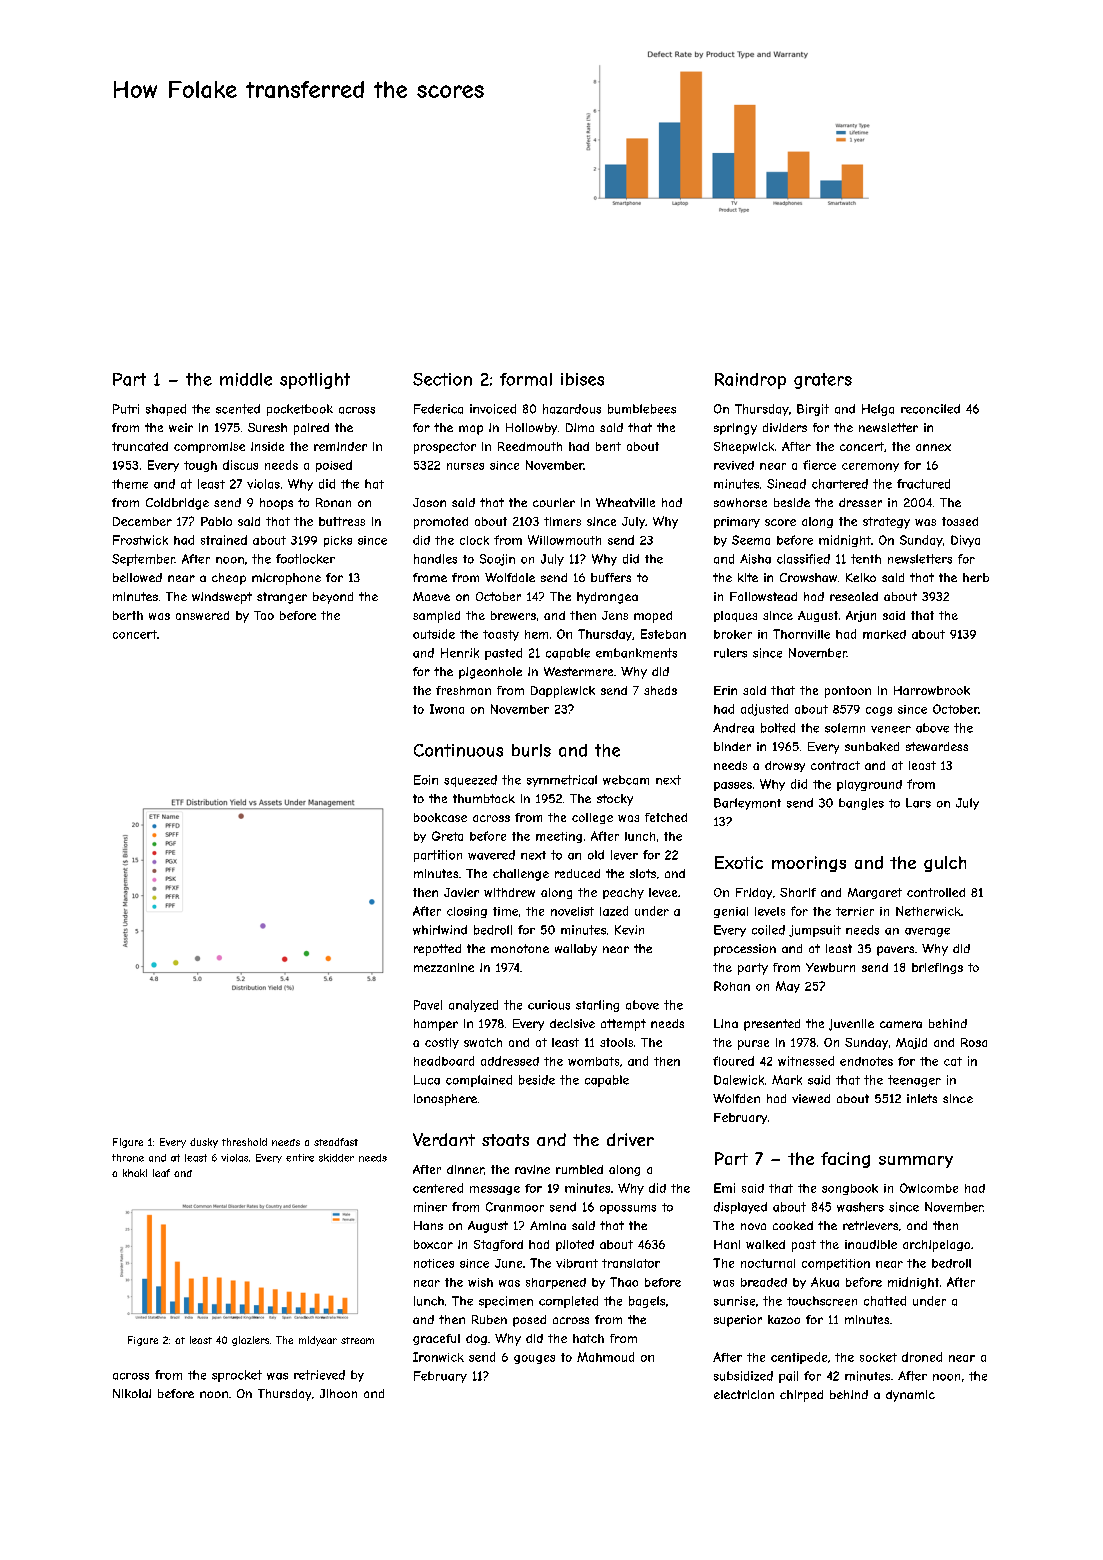 The image size is (1103, 1560). I want to click on khaki, so click(135, 1173).
